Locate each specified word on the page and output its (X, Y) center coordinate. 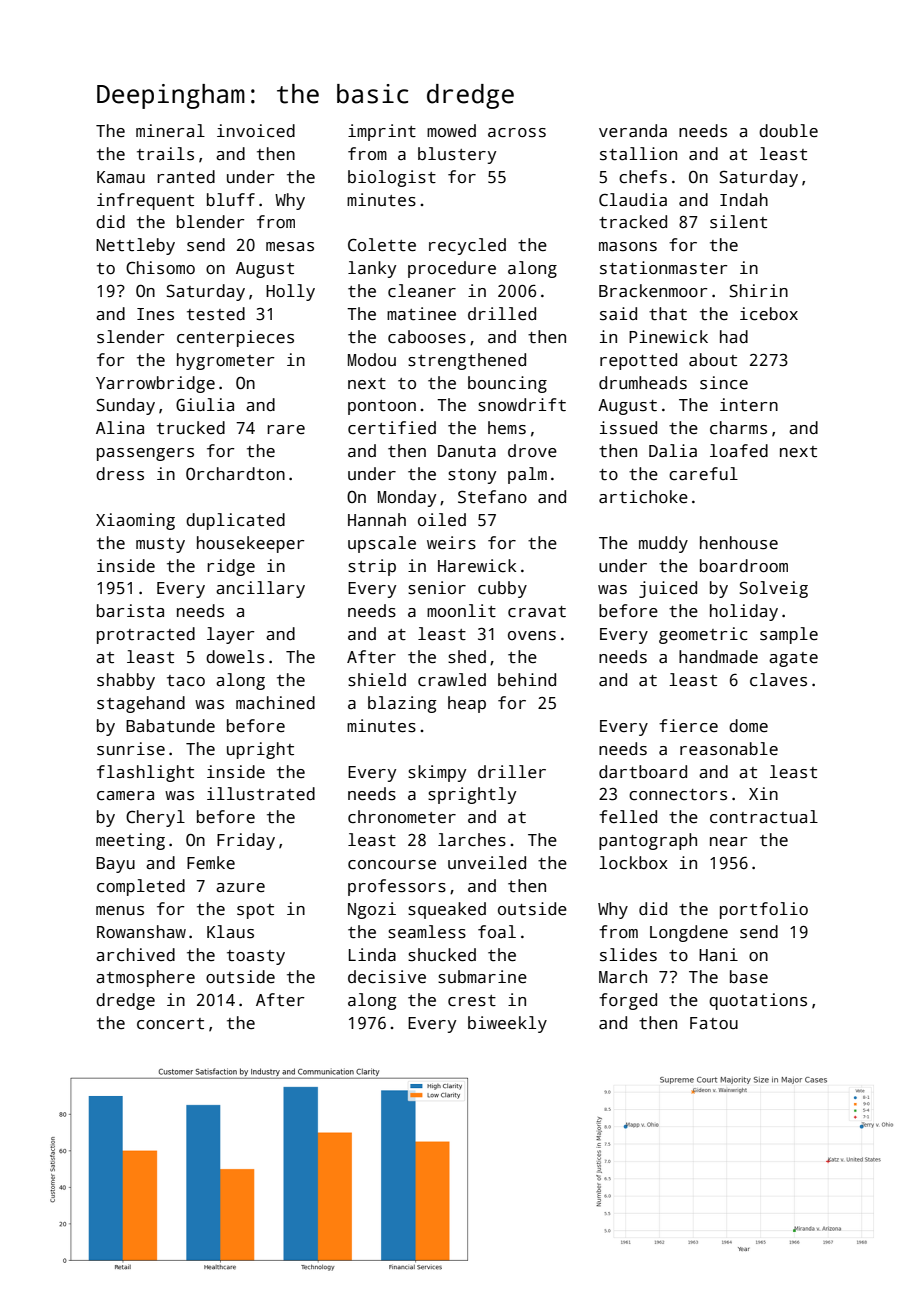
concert (170, 1024)
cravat (537, 612)
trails (165, 154)
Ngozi (372, 910)
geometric (703, 635)
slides (628, 955)
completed (141, 887)
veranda (633, 131)
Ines (155, 314)
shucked (442, 955)
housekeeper (250, 544)
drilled (502, 314)
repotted (638, 361)
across (517, 133)
